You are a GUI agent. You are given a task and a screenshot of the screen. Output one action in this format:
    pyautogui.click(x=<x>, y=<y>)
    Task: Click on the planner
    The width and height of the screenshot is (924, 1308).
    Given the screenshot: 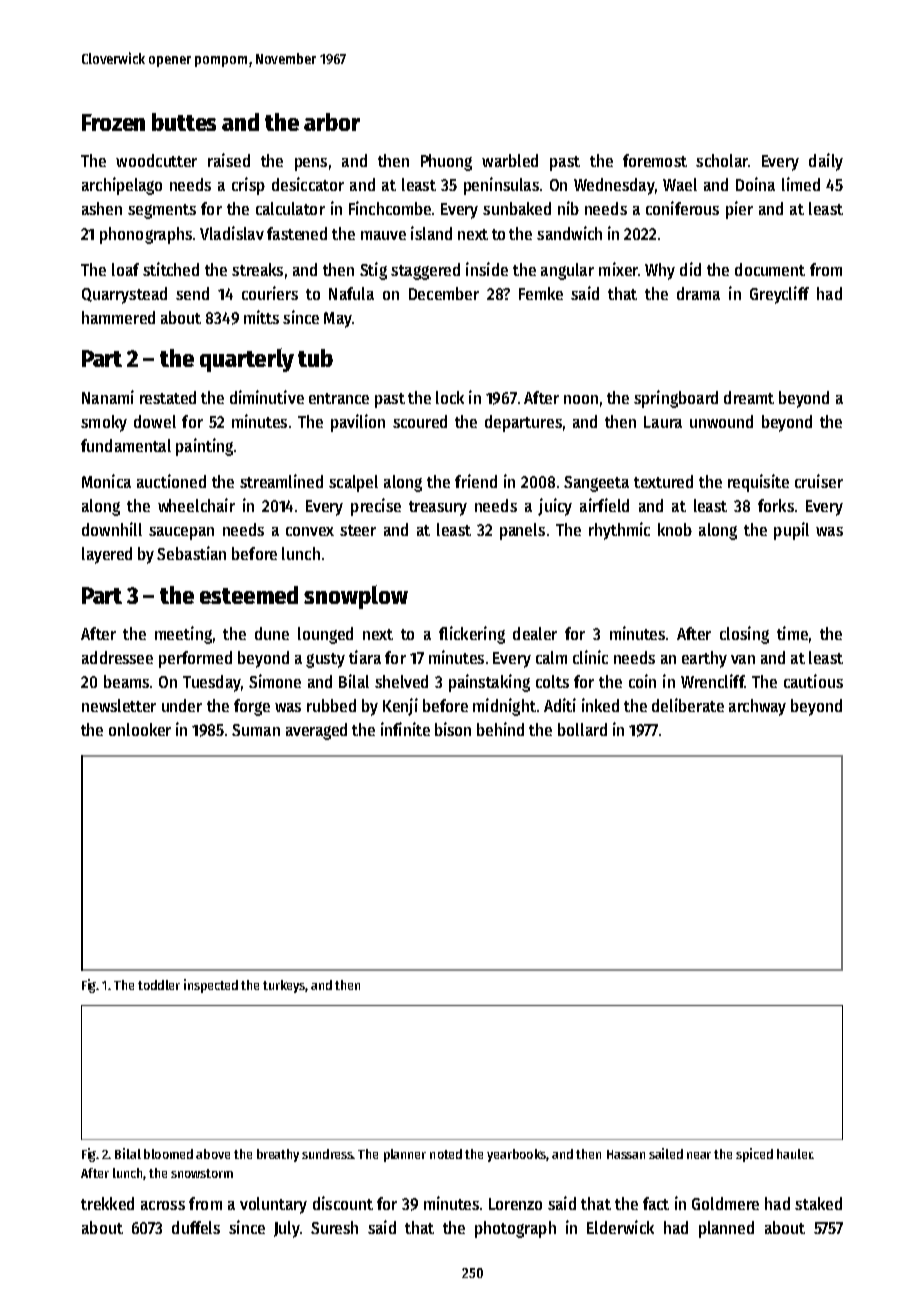 What is the action you would take?
    pyautogui.click(x=405, y=1155)
